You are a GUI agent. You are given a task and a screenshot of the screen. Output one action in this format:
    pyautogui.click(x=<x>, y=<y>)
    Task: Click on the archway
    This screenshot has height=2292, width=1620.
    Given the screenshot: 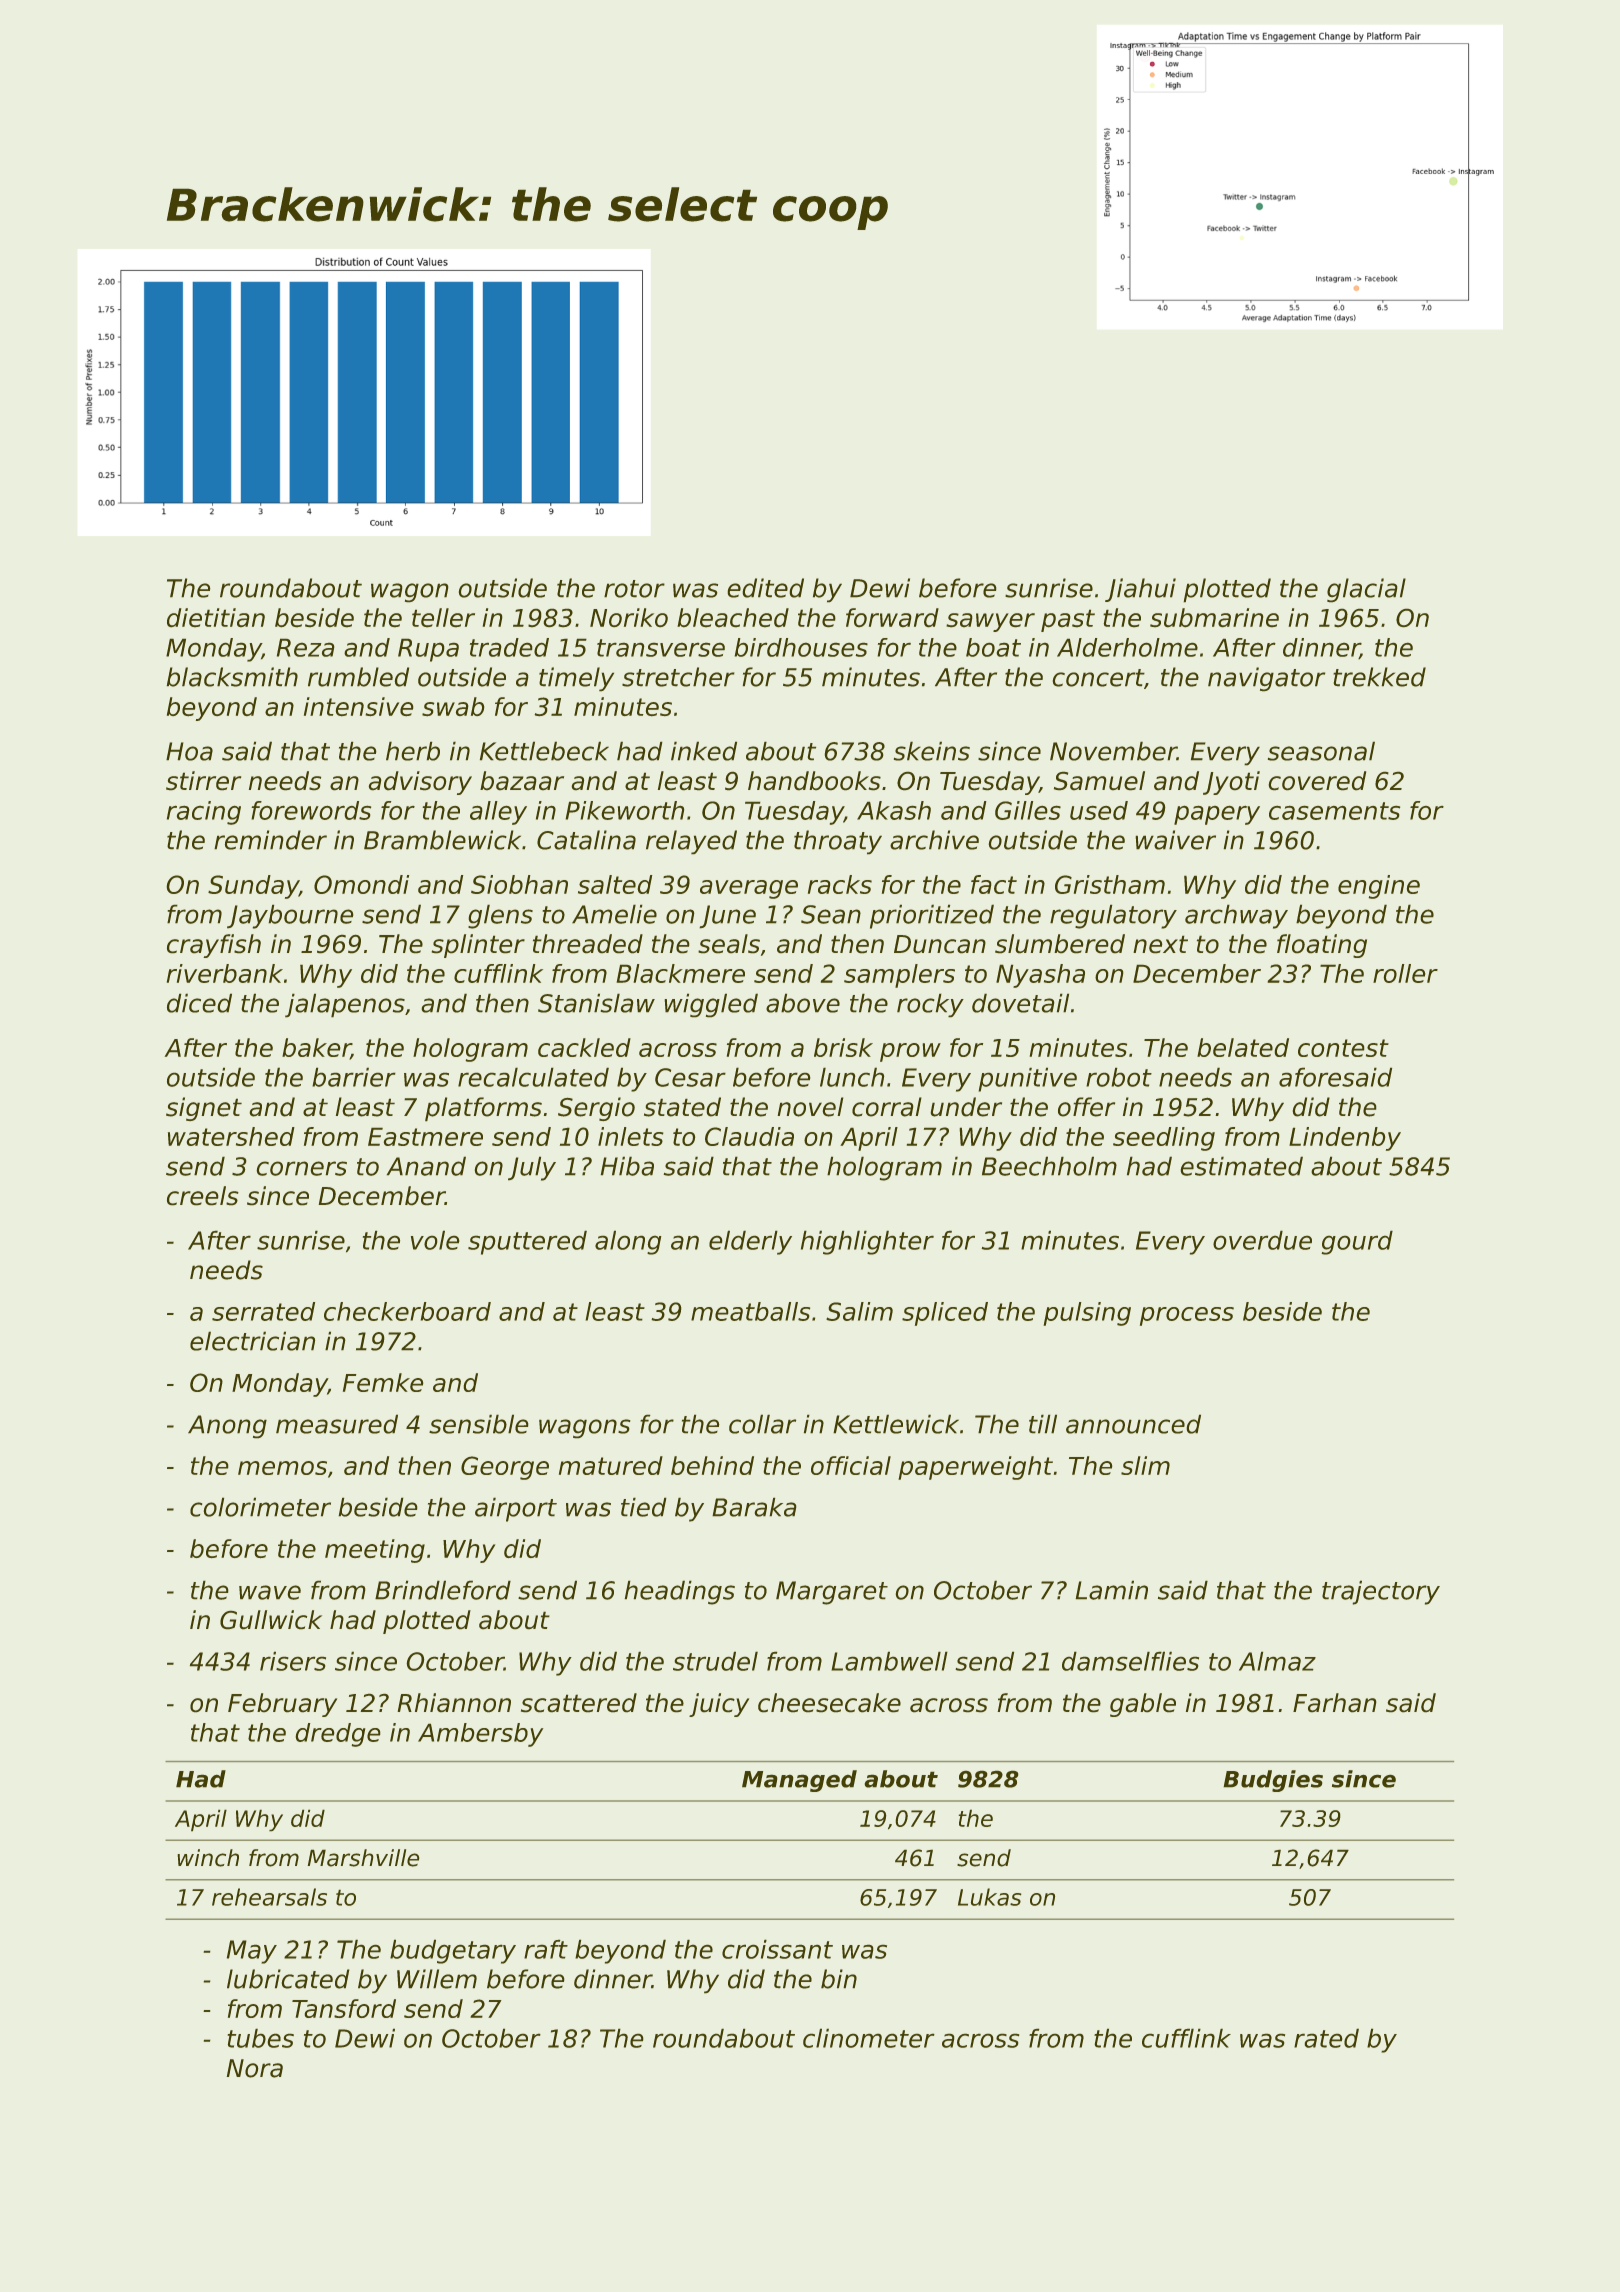 What is the action you would take?
    pyautogui.click(x=1236, y=916)
